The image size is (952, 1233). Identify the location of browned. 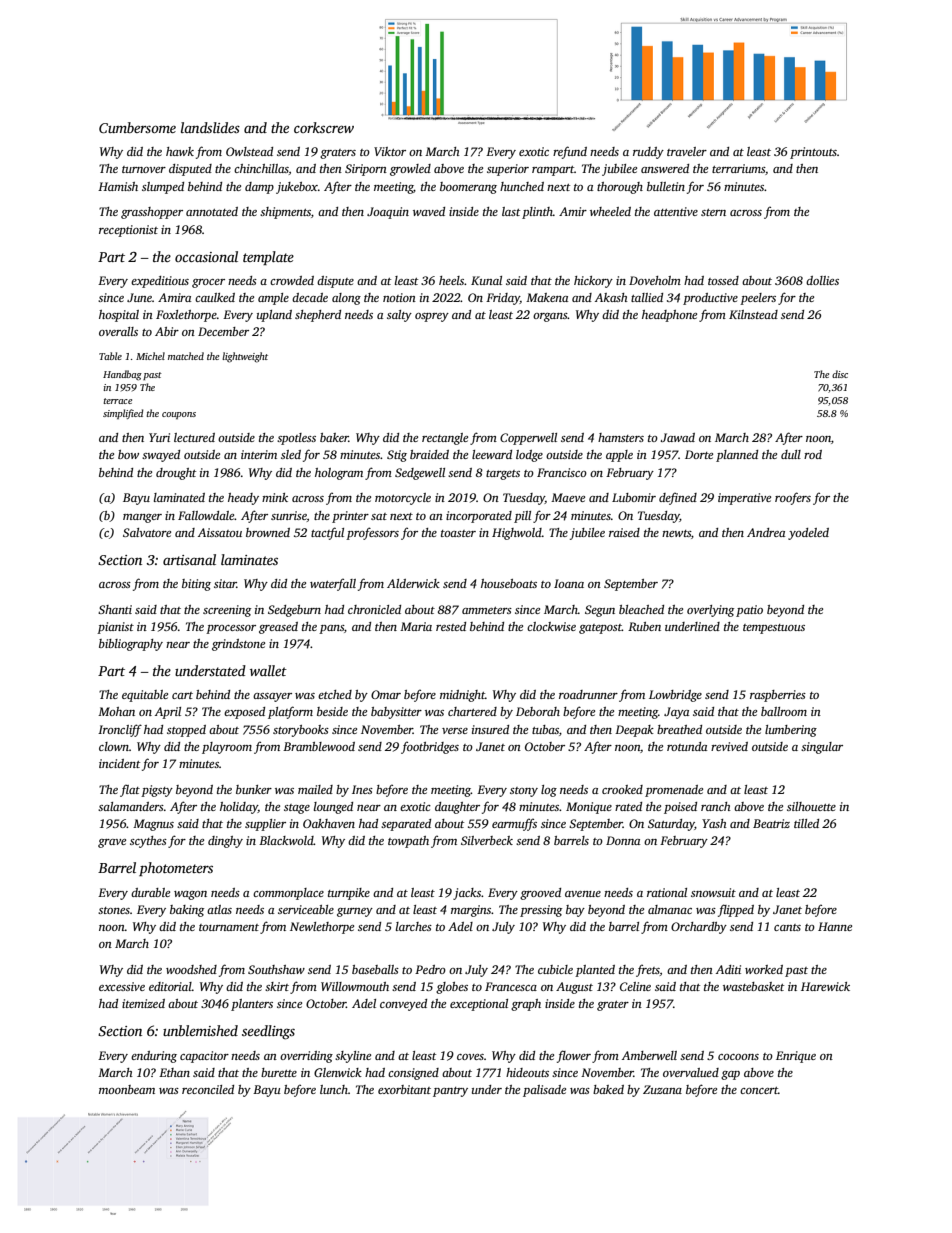
(268, 532).
